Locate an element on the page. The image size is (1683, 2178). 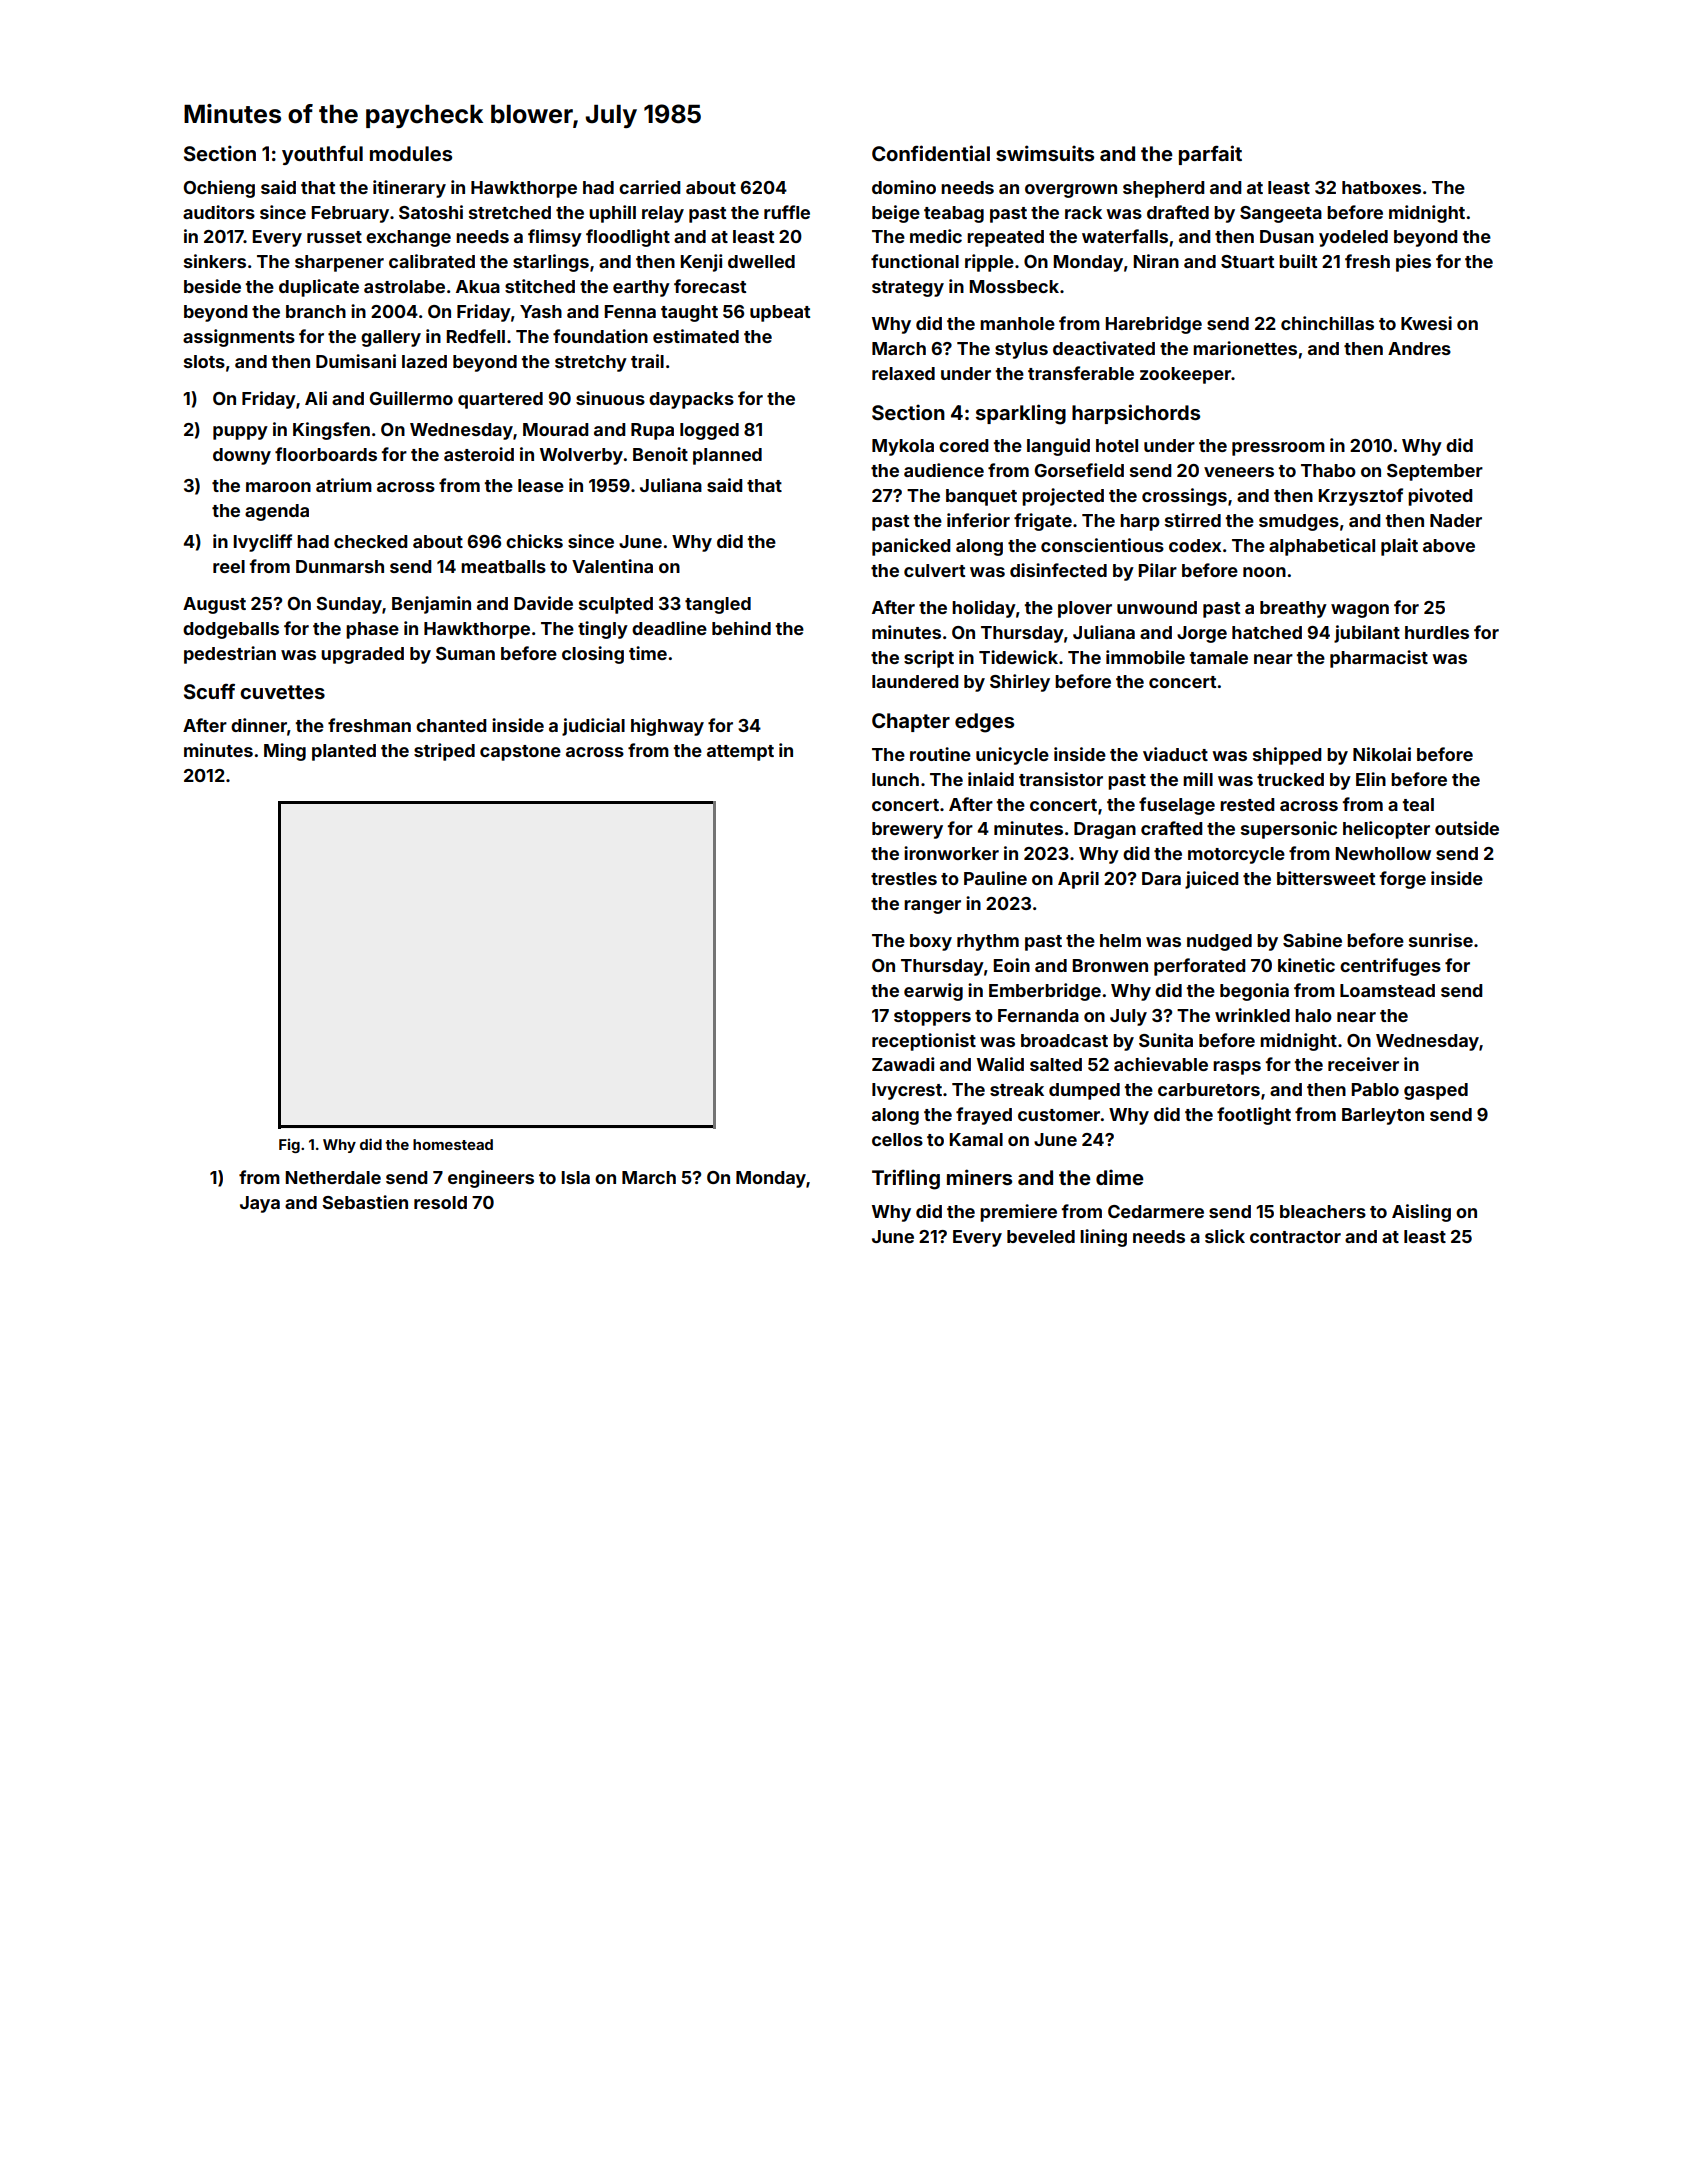
immobile is located at coordinates (1145, 657).
